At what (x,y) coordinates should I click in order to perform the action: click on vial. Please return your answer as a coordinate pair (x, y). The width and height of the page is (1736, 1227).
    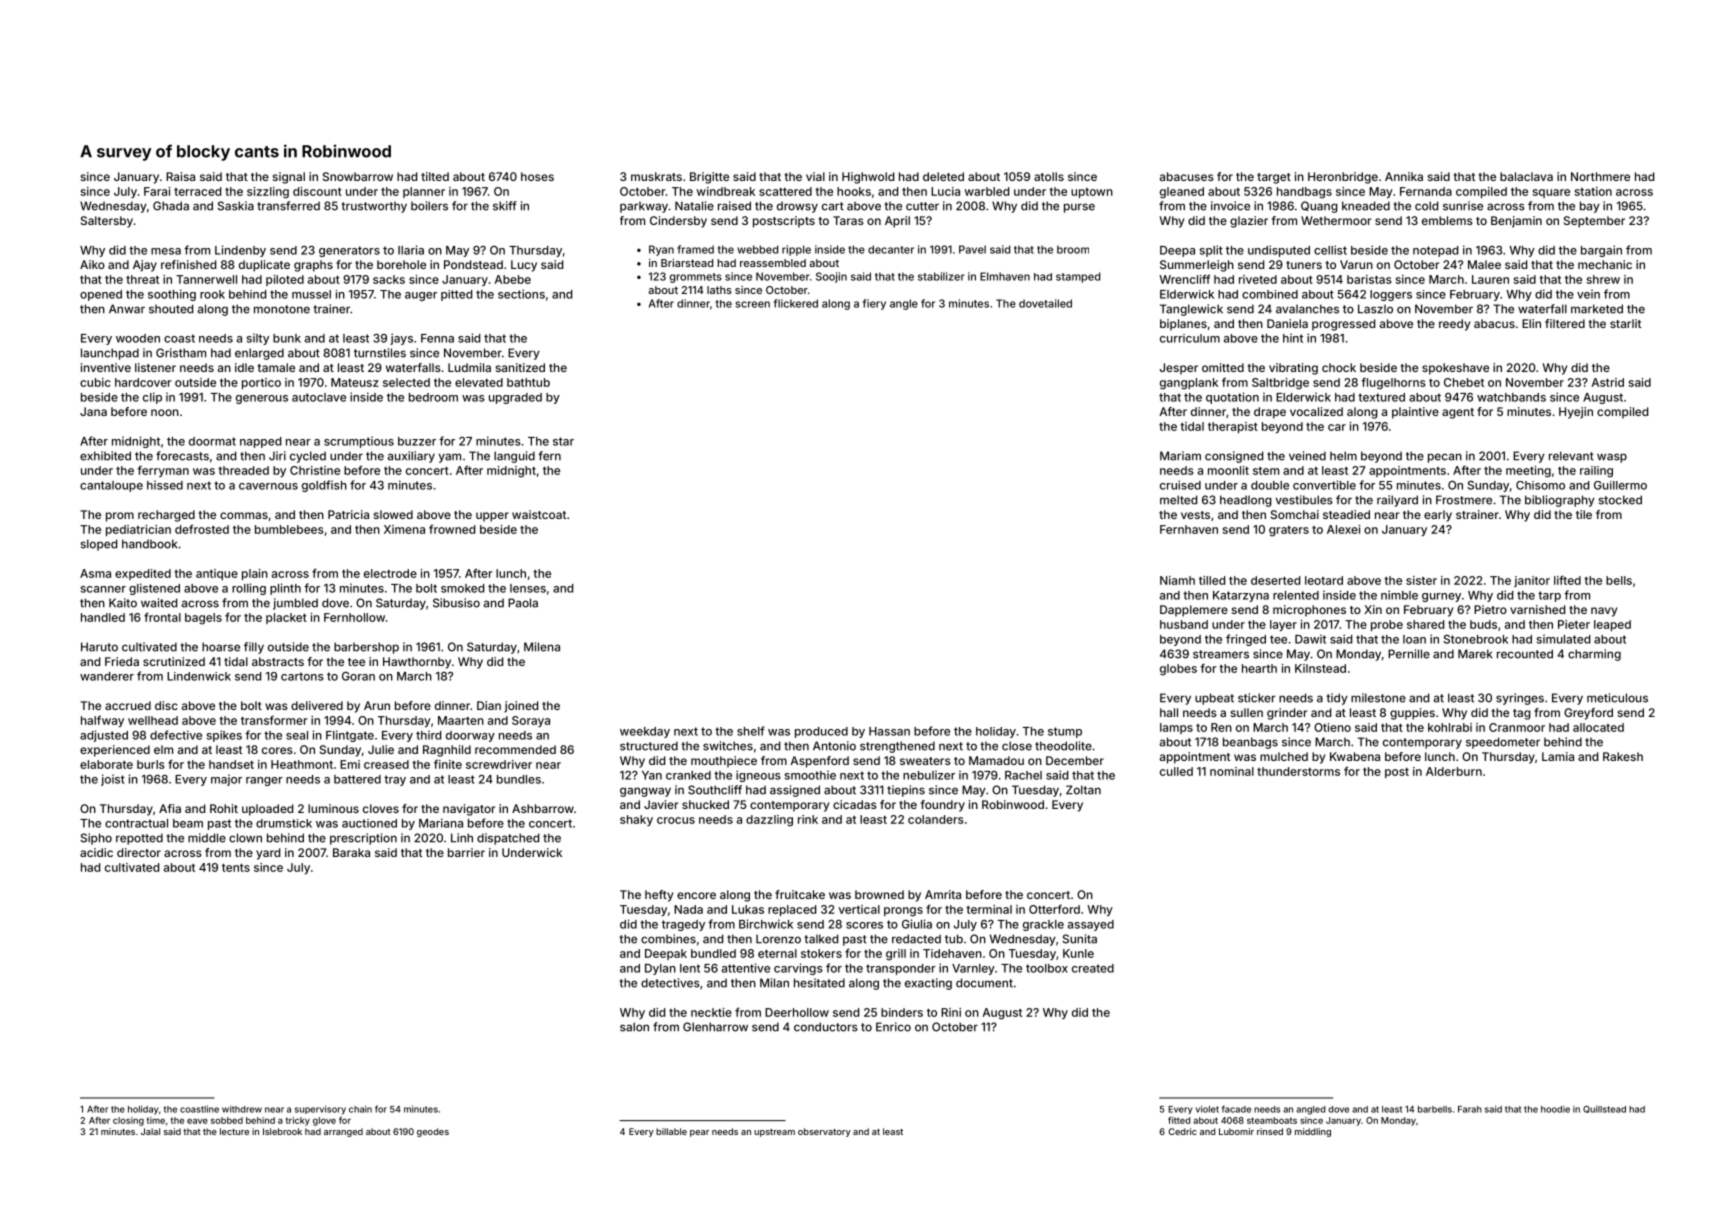
    Looking at the image, I should click on (815, 176).
